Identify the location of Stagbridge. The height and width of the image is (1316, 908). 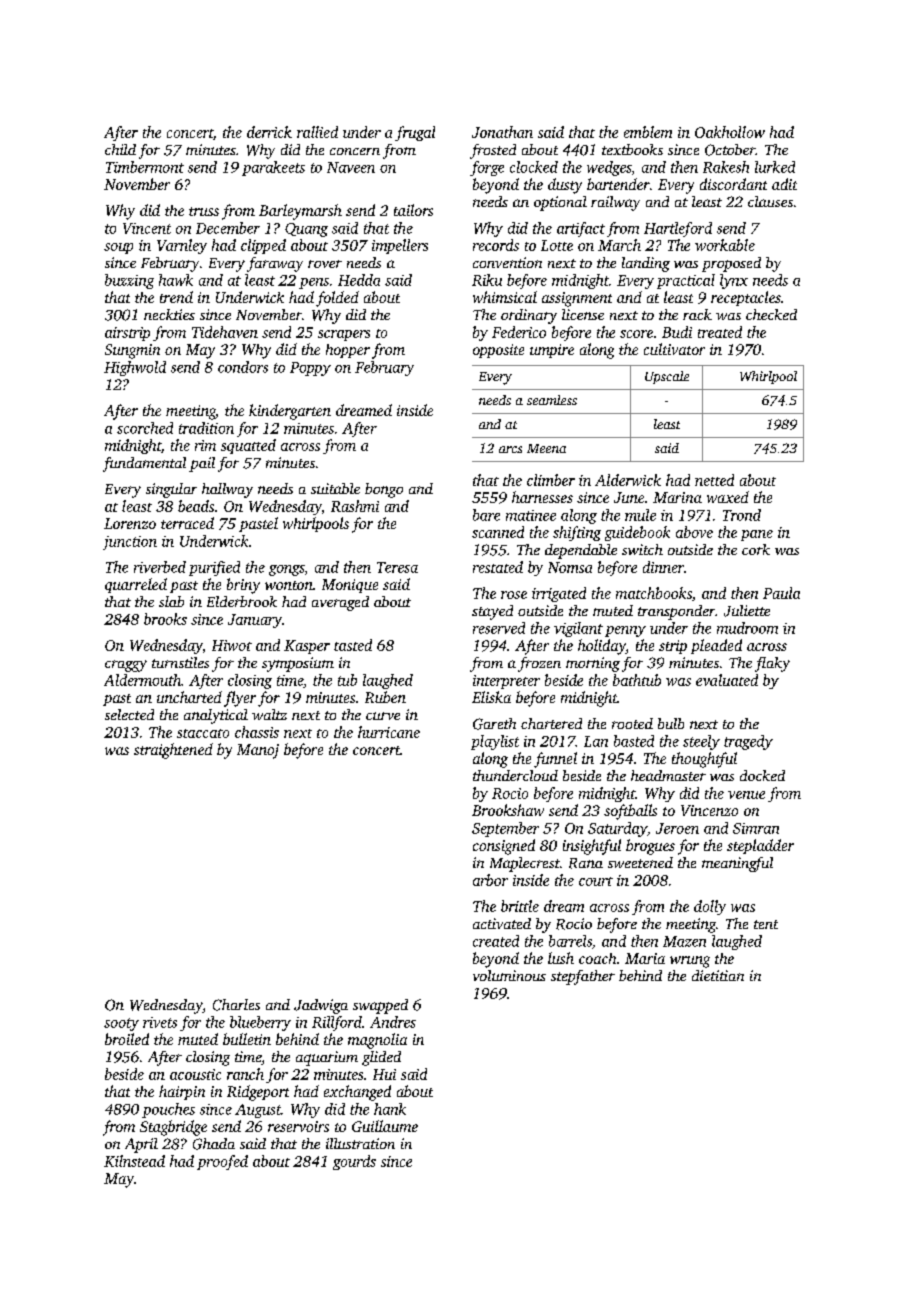
(173, 1128).
